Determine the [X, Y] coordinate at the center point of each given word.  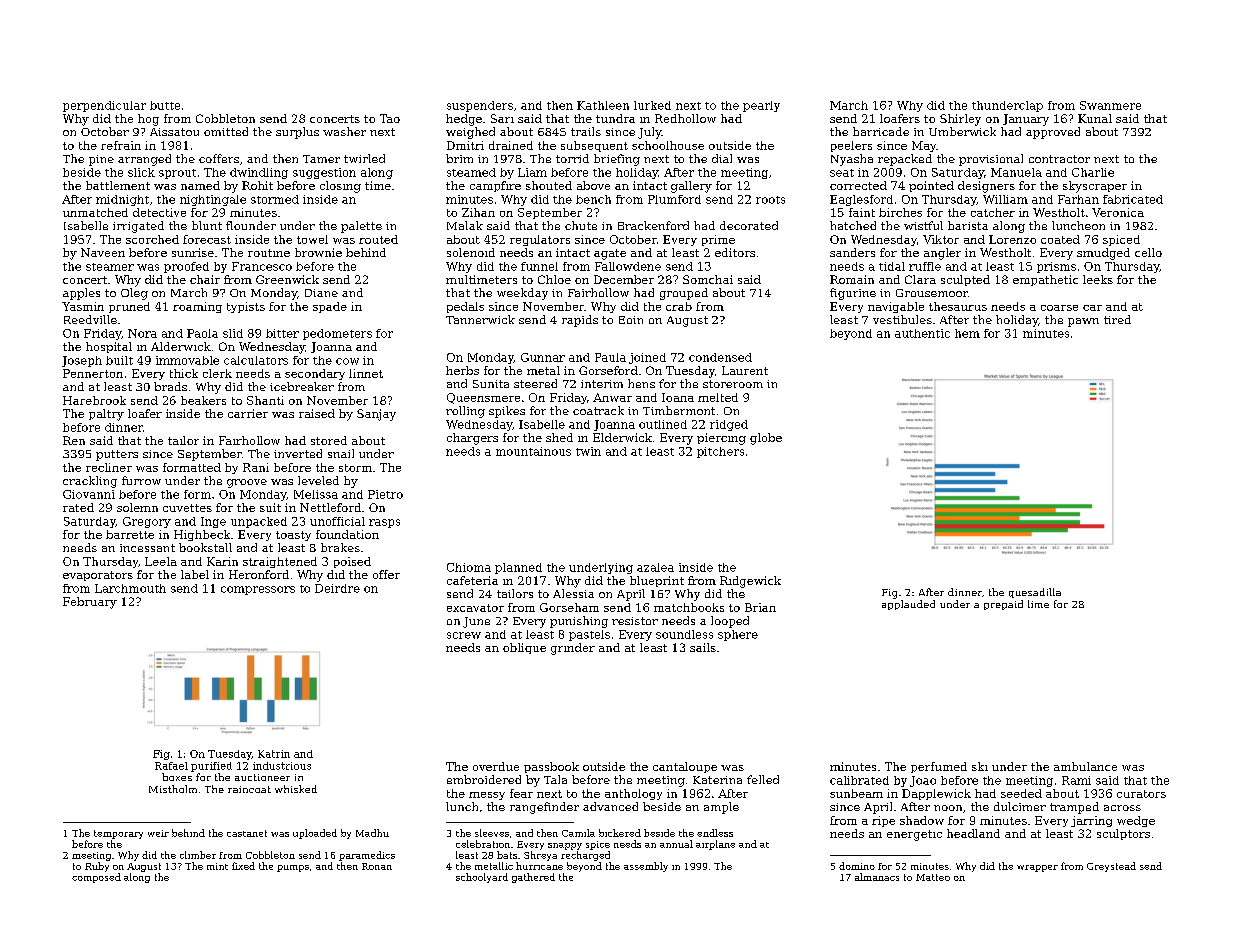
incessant [147, 548]
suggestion [324, 173]
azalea [655, 567]
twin [588, 451]
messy [487, 796]
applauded [908, 605]
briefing [617, 160]
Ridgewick [750, 582]
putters [117, 455]
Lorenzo [1012, 239]
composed [96, 878]
